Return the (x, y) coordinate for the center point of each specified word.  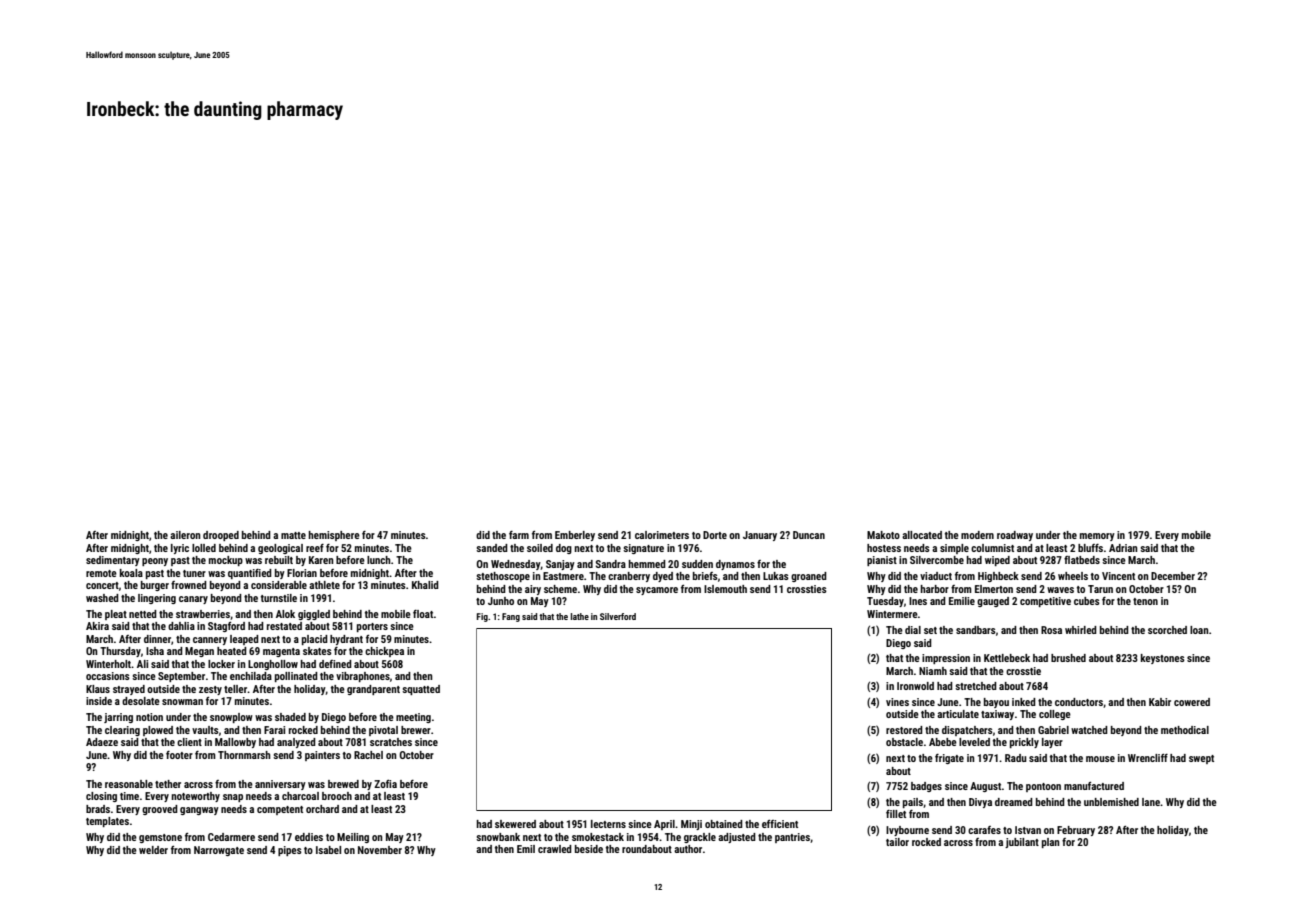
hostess (884, 548)
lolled (204, 548)
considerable (279, 585)
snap (233, 798)
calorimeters (662, 535)
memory (1097, 537)
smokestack (598, 837)
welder (153, 850)
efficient (780, 823)
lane (1151, 802)
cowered (1192, 702)
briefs (705, 576)
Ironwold (915, 686)
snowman (182, 702)
